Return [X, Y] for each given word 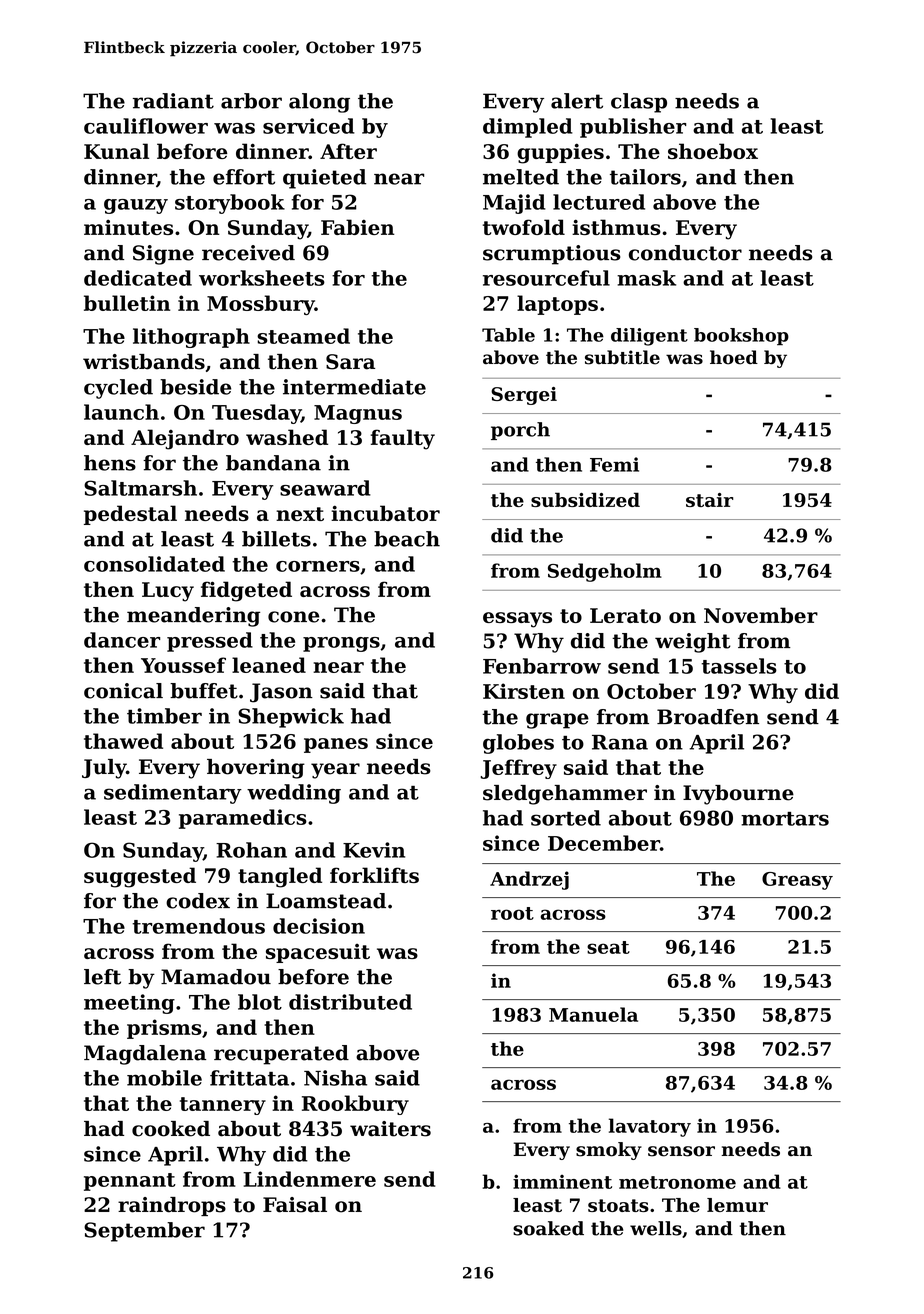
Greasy [797, 881]
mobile [164, 1078]
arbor [251, 101]
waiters [390, 1129]
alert [577, 101]
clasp [639, 103]
